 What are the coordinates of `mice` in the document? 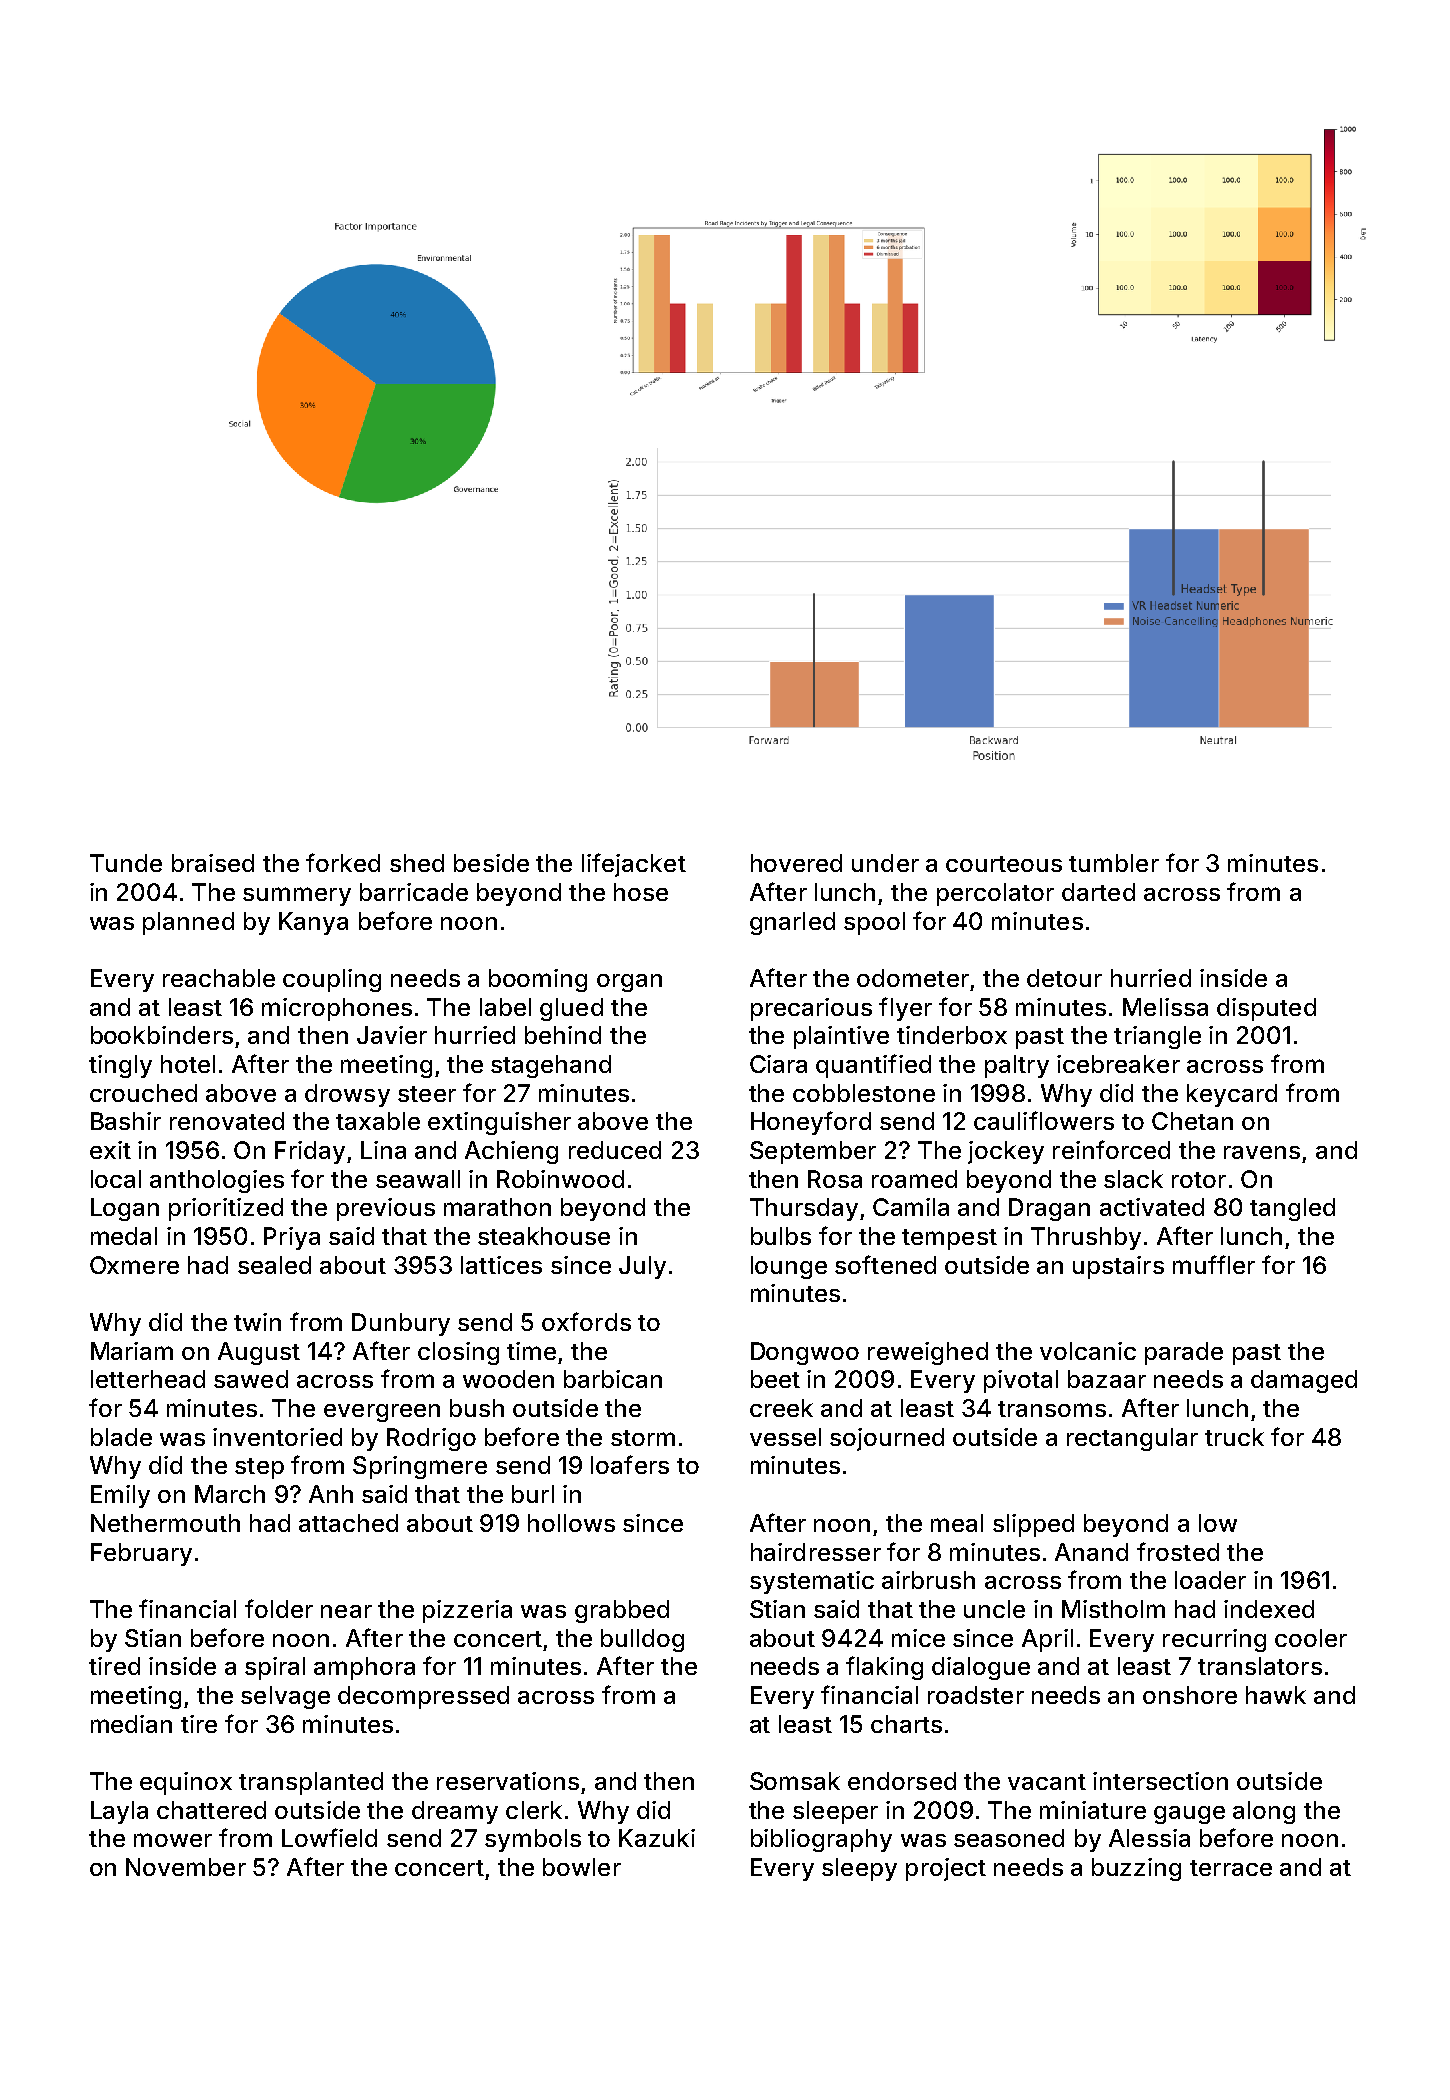 It's located at (918, 1638).
